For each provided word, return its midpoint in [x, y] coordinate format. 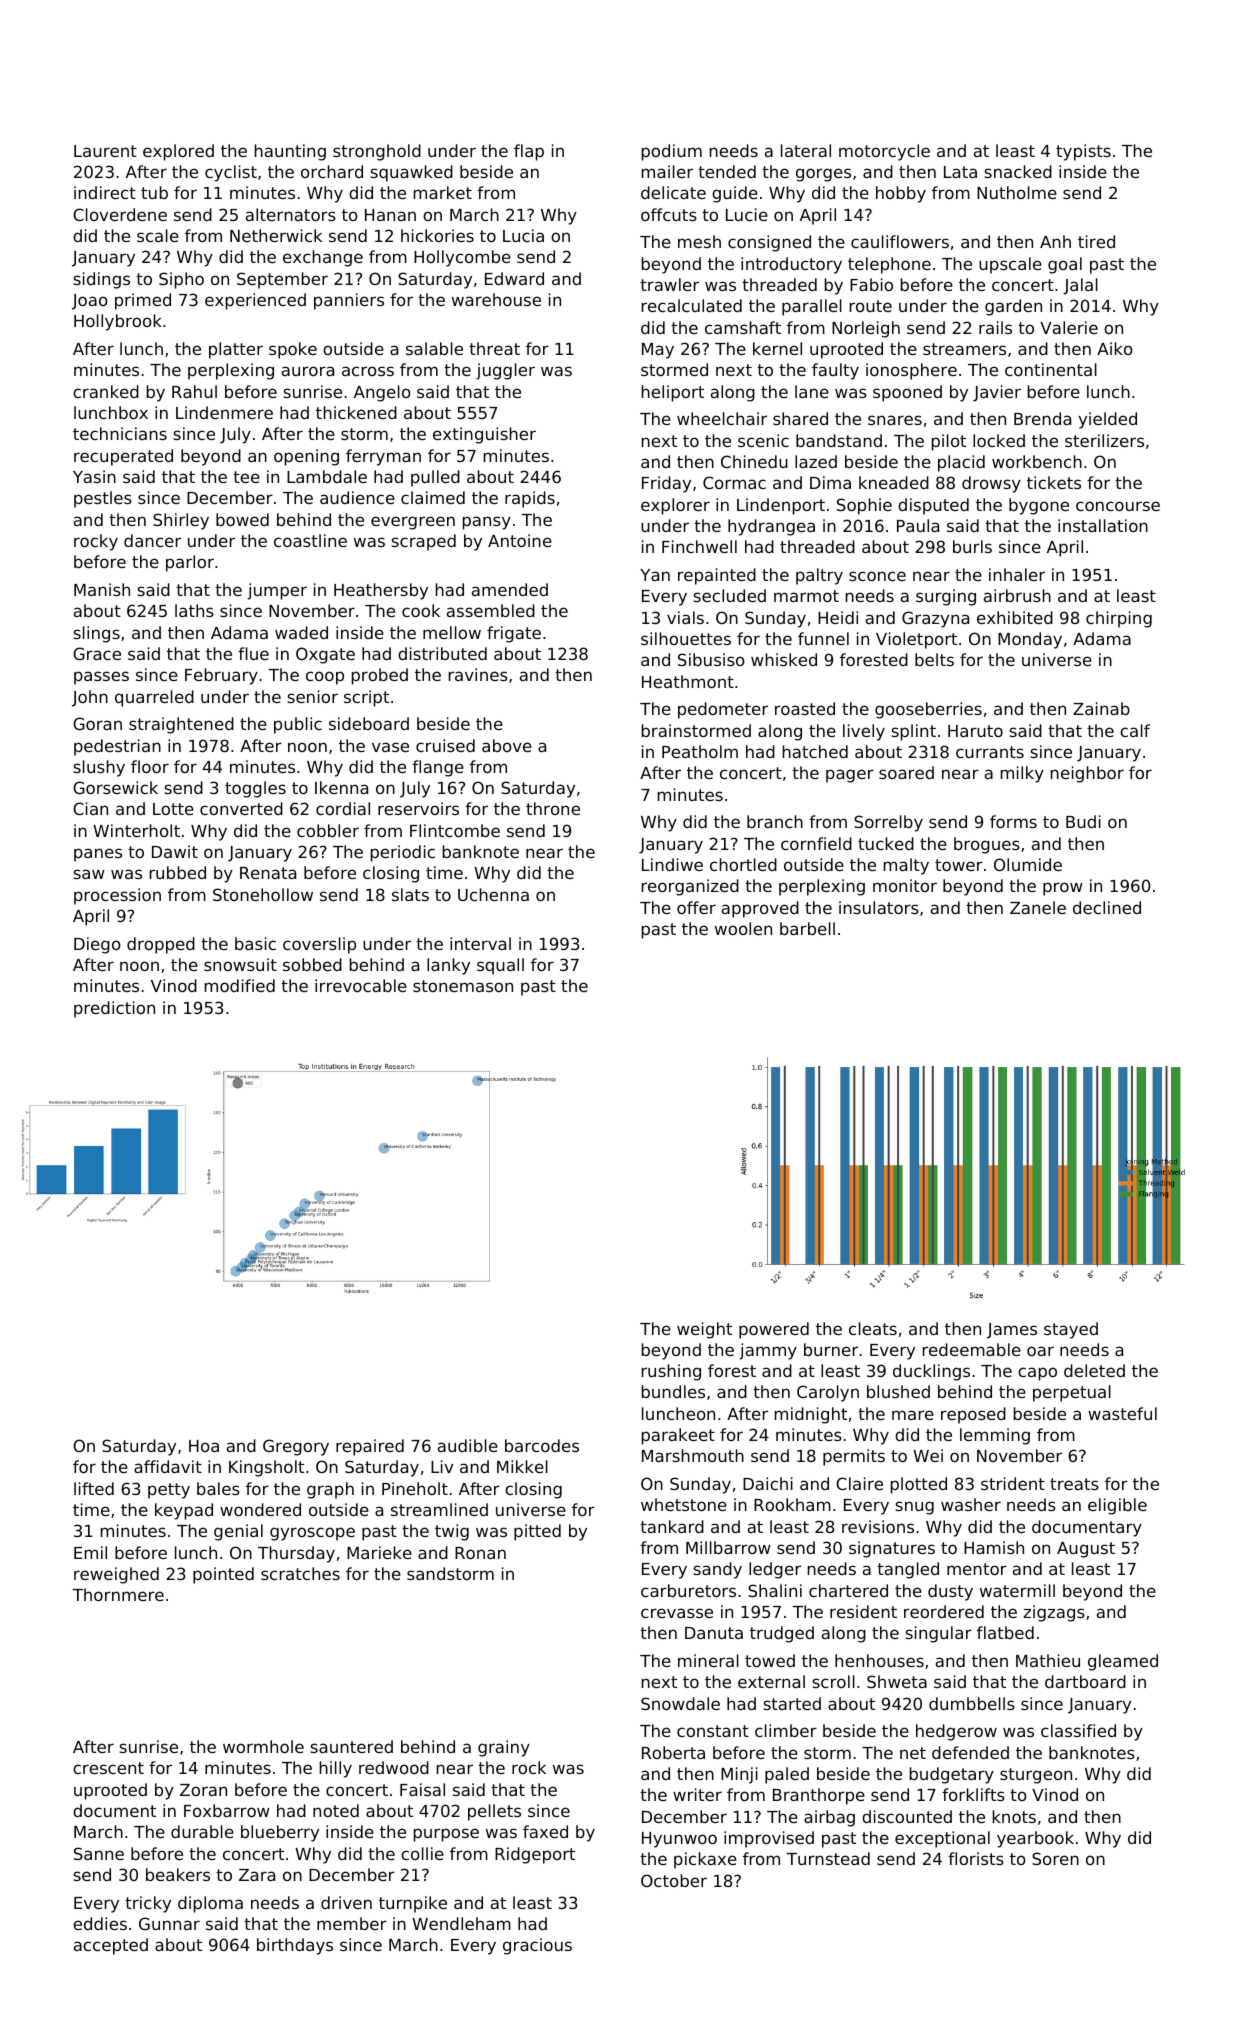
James [1012, 1331]
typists [1083, 152]
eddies [100, 1923]
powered [774, 1330]
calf [1135, 730]
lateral [806, 150]
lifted [94, 1488]
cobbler [328, 830]
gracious [537, 1946]
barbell [807, 928]
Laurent [105, 151]
